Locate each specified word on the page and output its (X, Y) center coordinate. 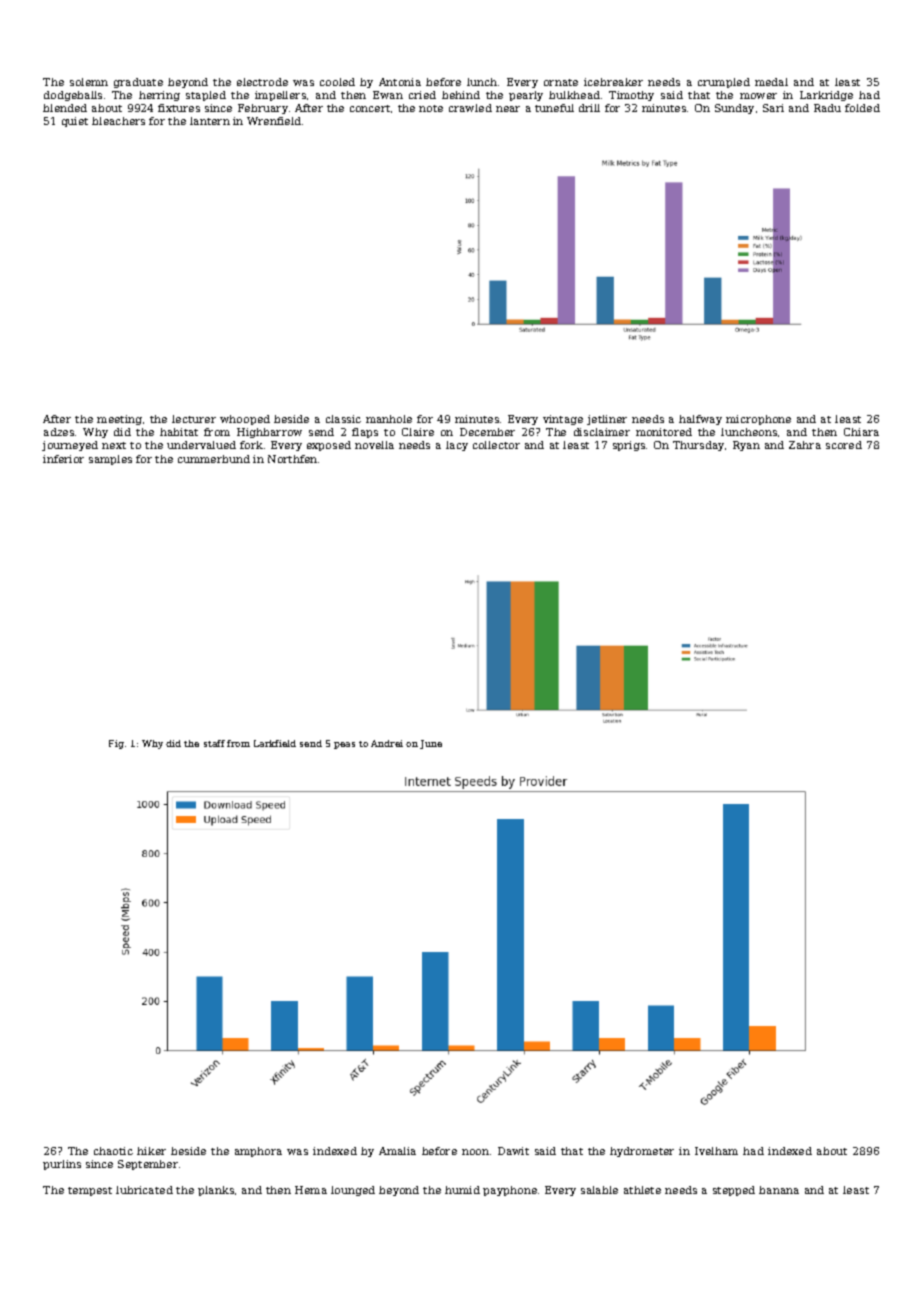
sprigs (629, 446)
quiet (75, 122)
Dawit (513, 1151)
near (508, 109)
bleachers (118, 121)
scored (844, 445)
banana (779, 1190)
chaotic (113, 1151)
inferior (63, 459)
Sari (773, 108)
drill (589, 108)
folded (862, 108)
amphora (258, 1152)
